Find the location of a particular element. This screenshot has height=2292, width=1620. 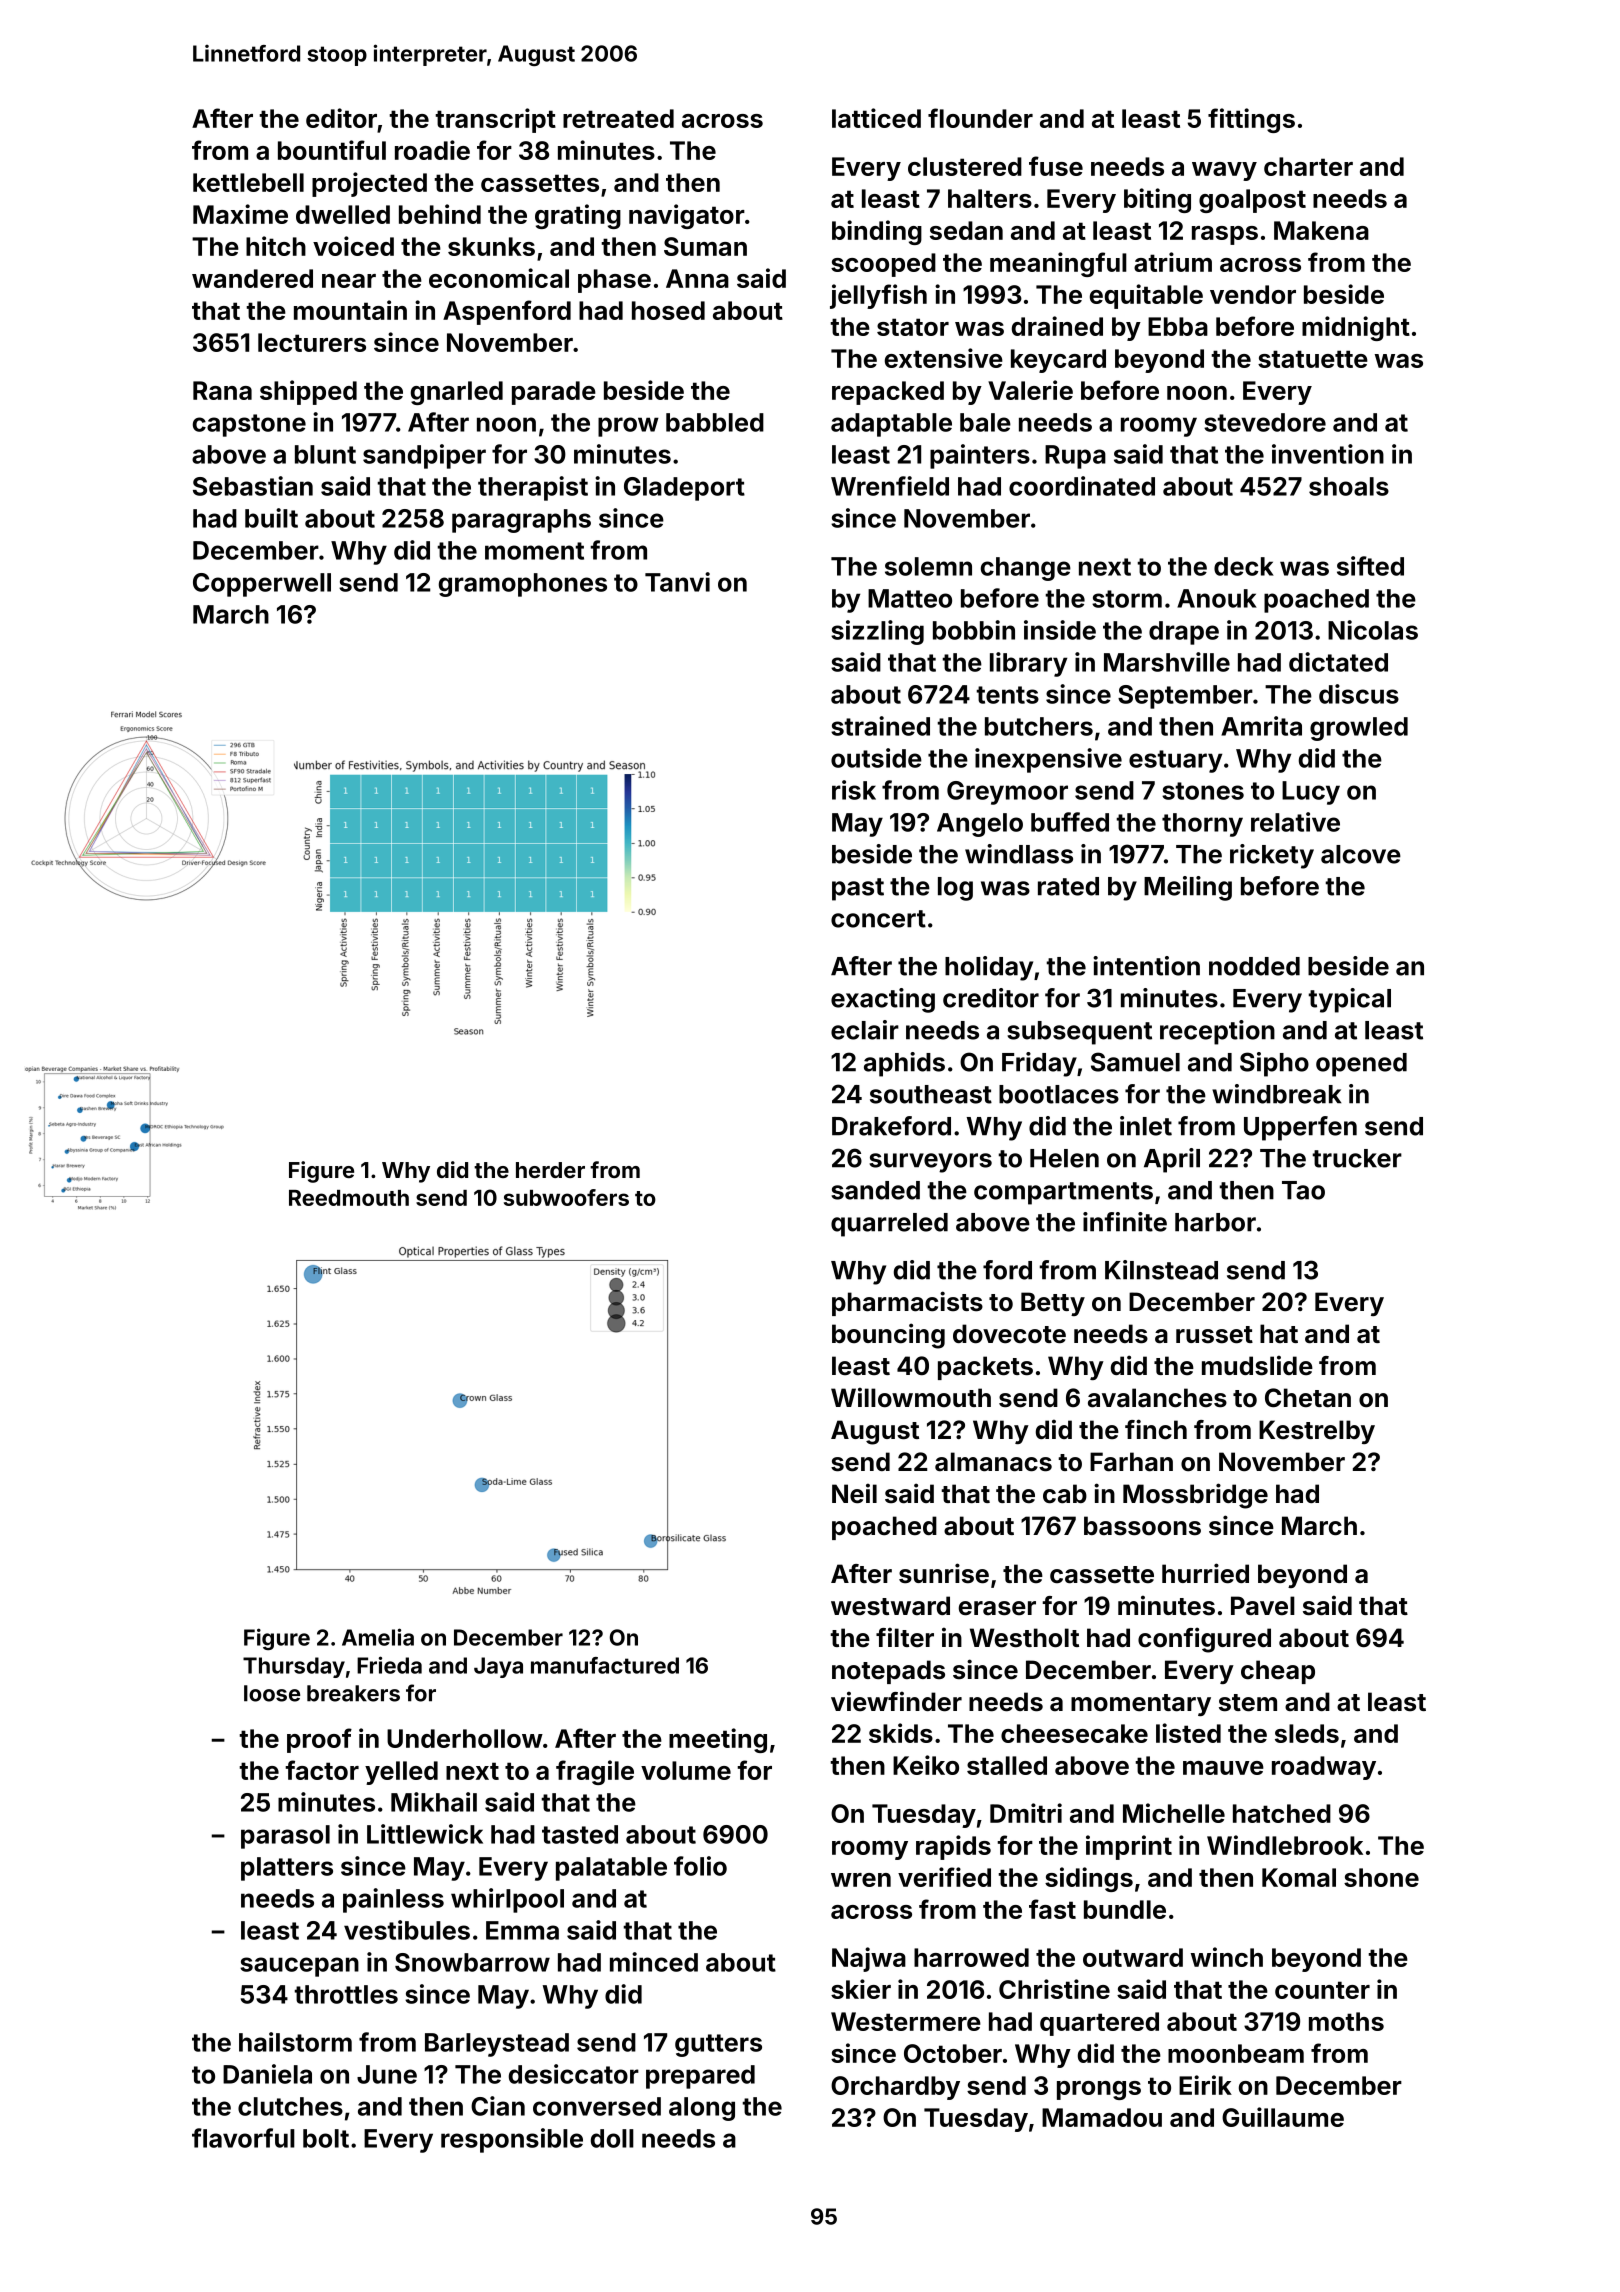

Guillaume is located at coordinates (1283, 2117).
